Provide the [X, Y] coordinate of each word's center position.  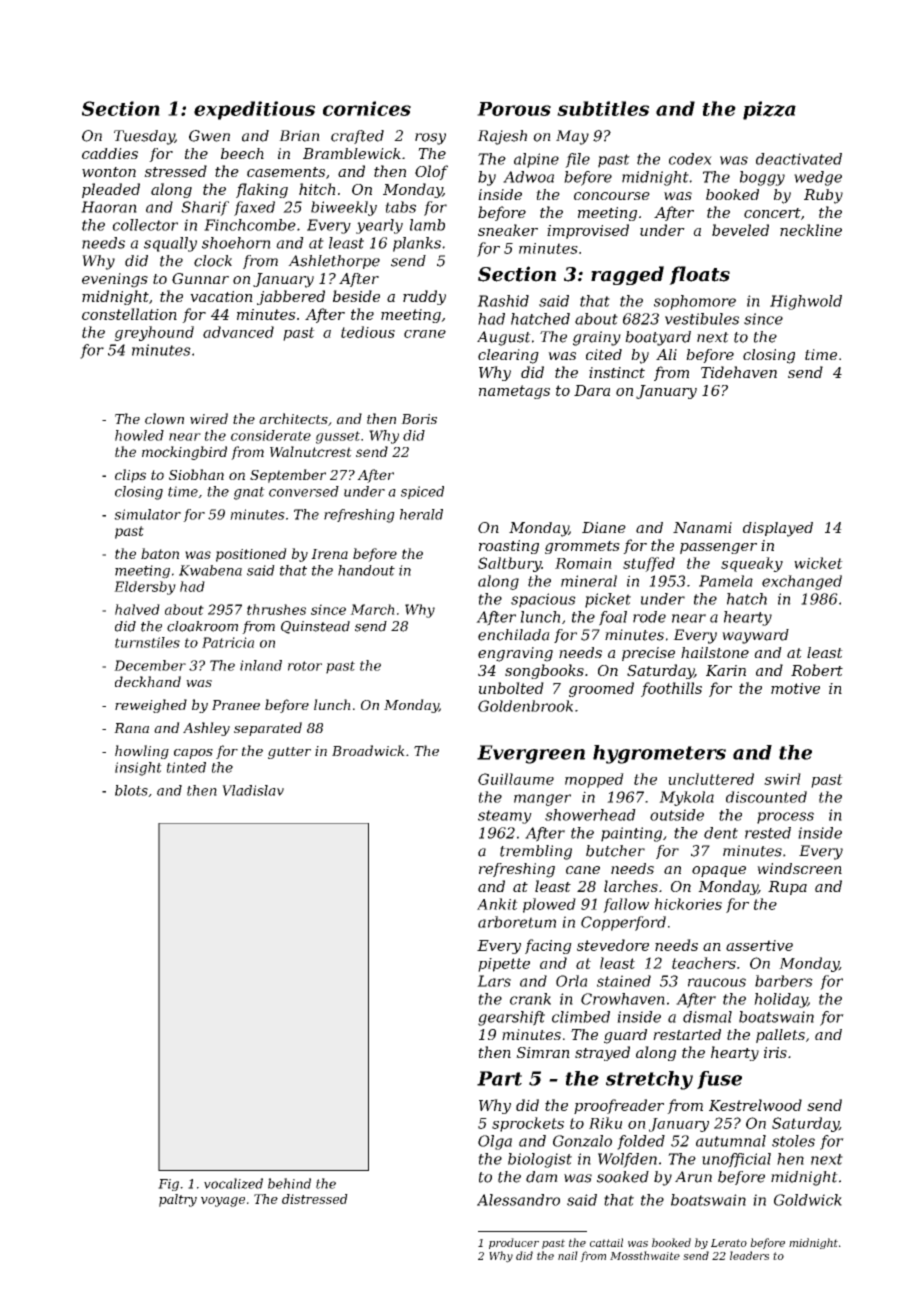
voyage [223, 1202]
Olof [431, 172]
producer [514, 1243]
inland [261, 665]
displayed [778, 529]
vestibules [702, 319]
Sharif [205, 208]
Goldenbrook [525, 706]
